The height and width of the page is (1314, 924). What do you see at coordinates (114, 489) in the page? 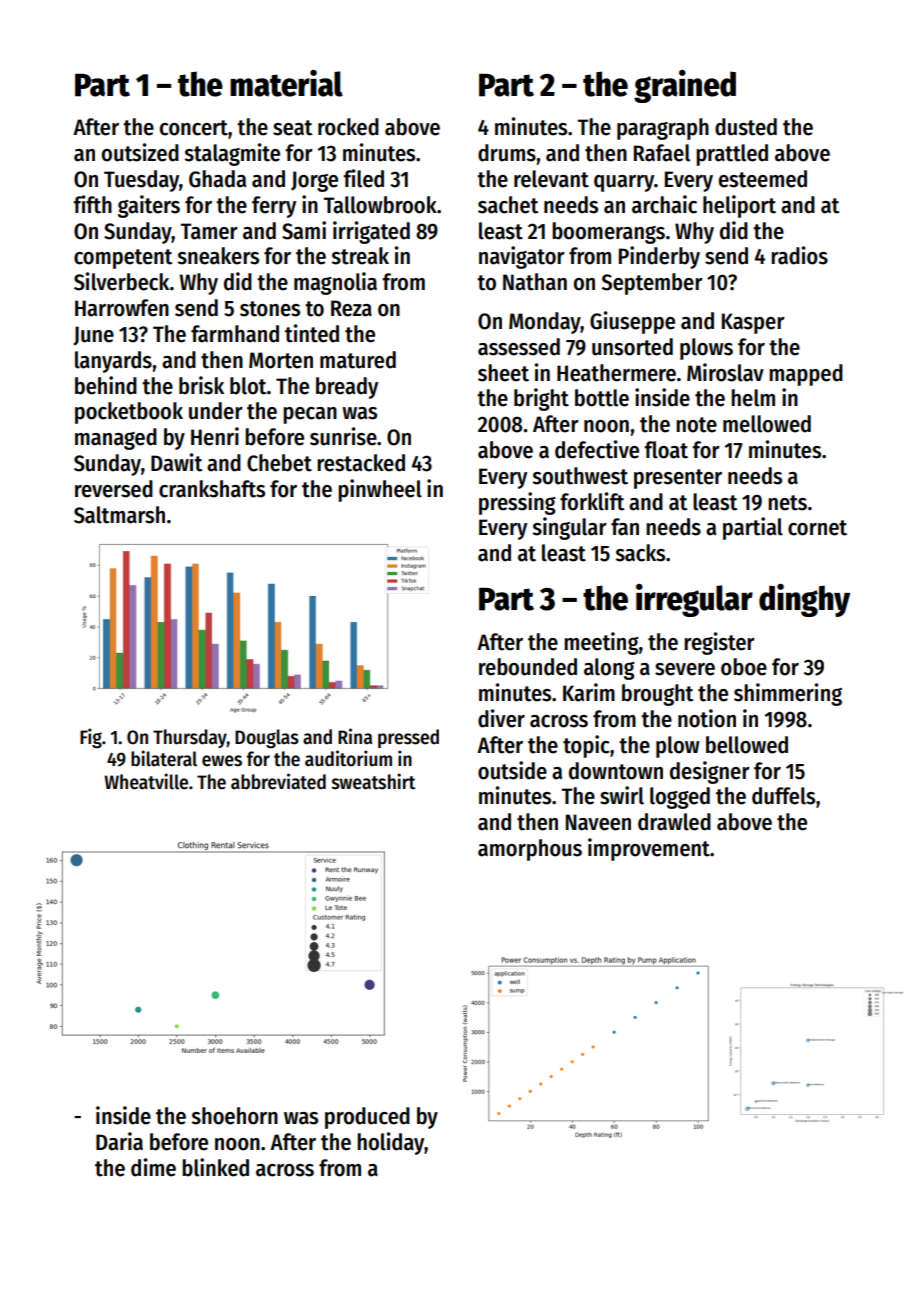
I see `reversed` at bounding box center [114, 489].
